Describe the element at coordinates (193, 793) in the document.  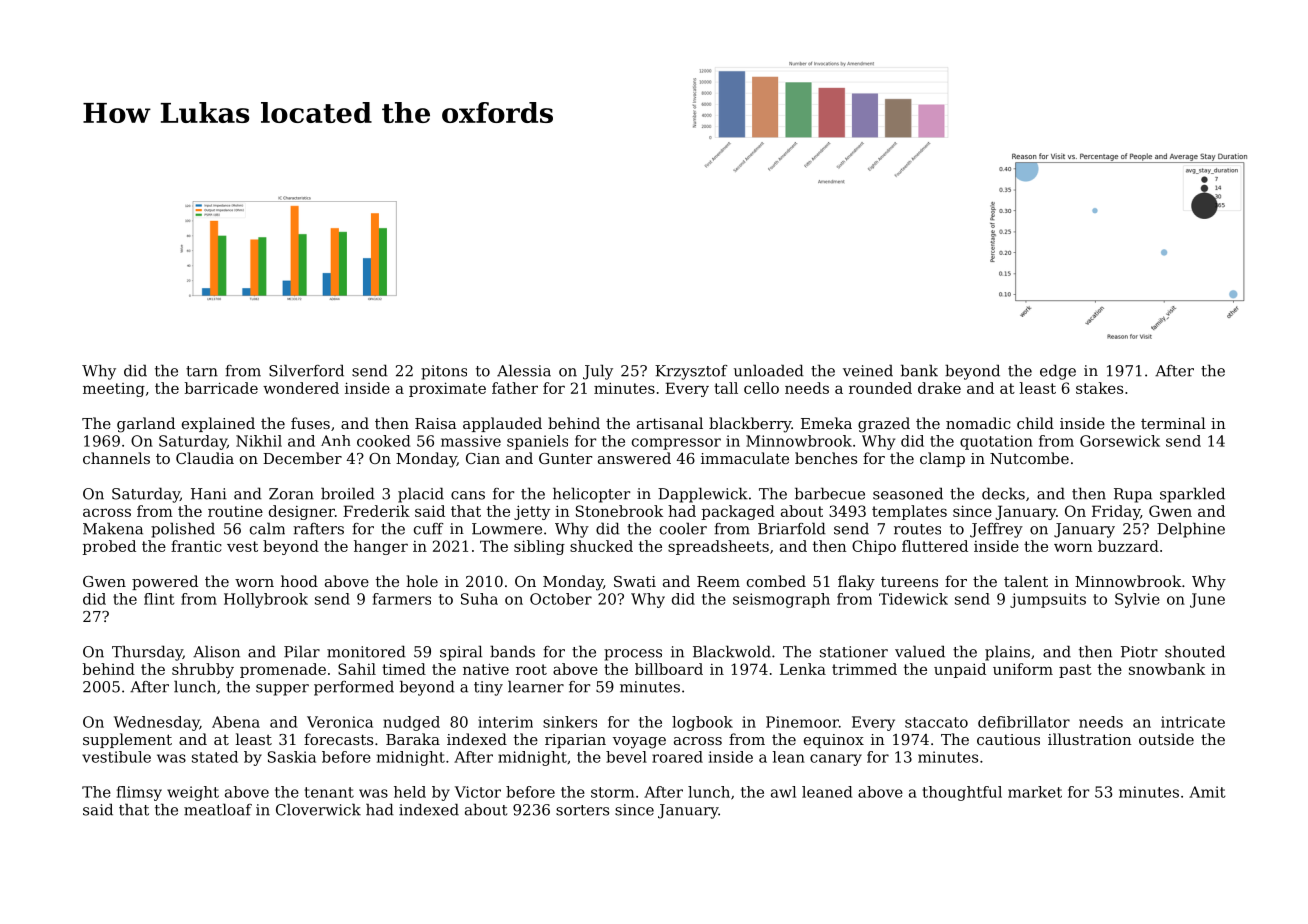
I see `weight` at that location.
